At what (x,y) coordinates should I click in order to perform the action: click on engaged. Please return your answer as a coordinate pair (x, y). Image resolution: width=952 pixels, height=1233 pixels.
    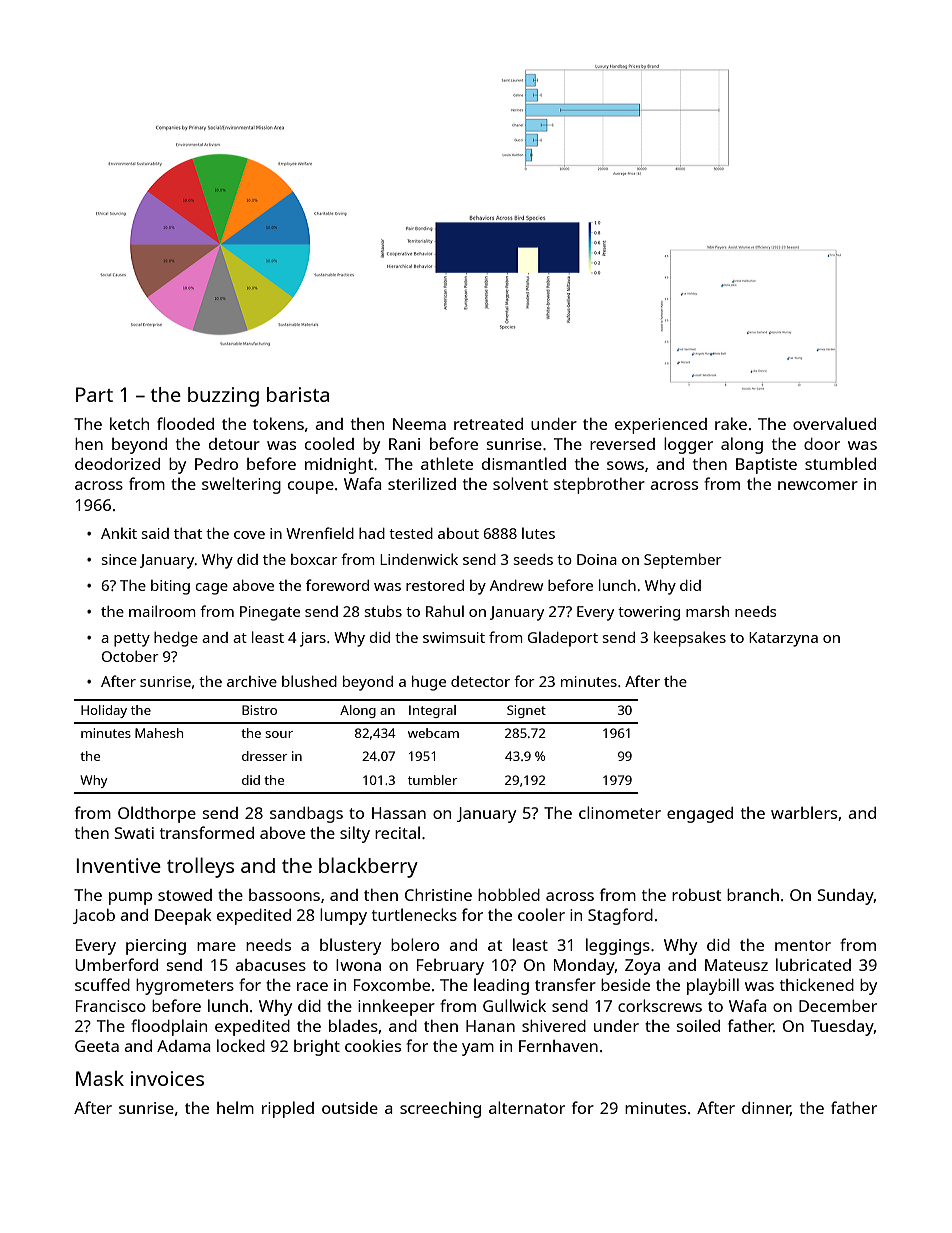
    Looking at the image, I should click on (700, 815).
